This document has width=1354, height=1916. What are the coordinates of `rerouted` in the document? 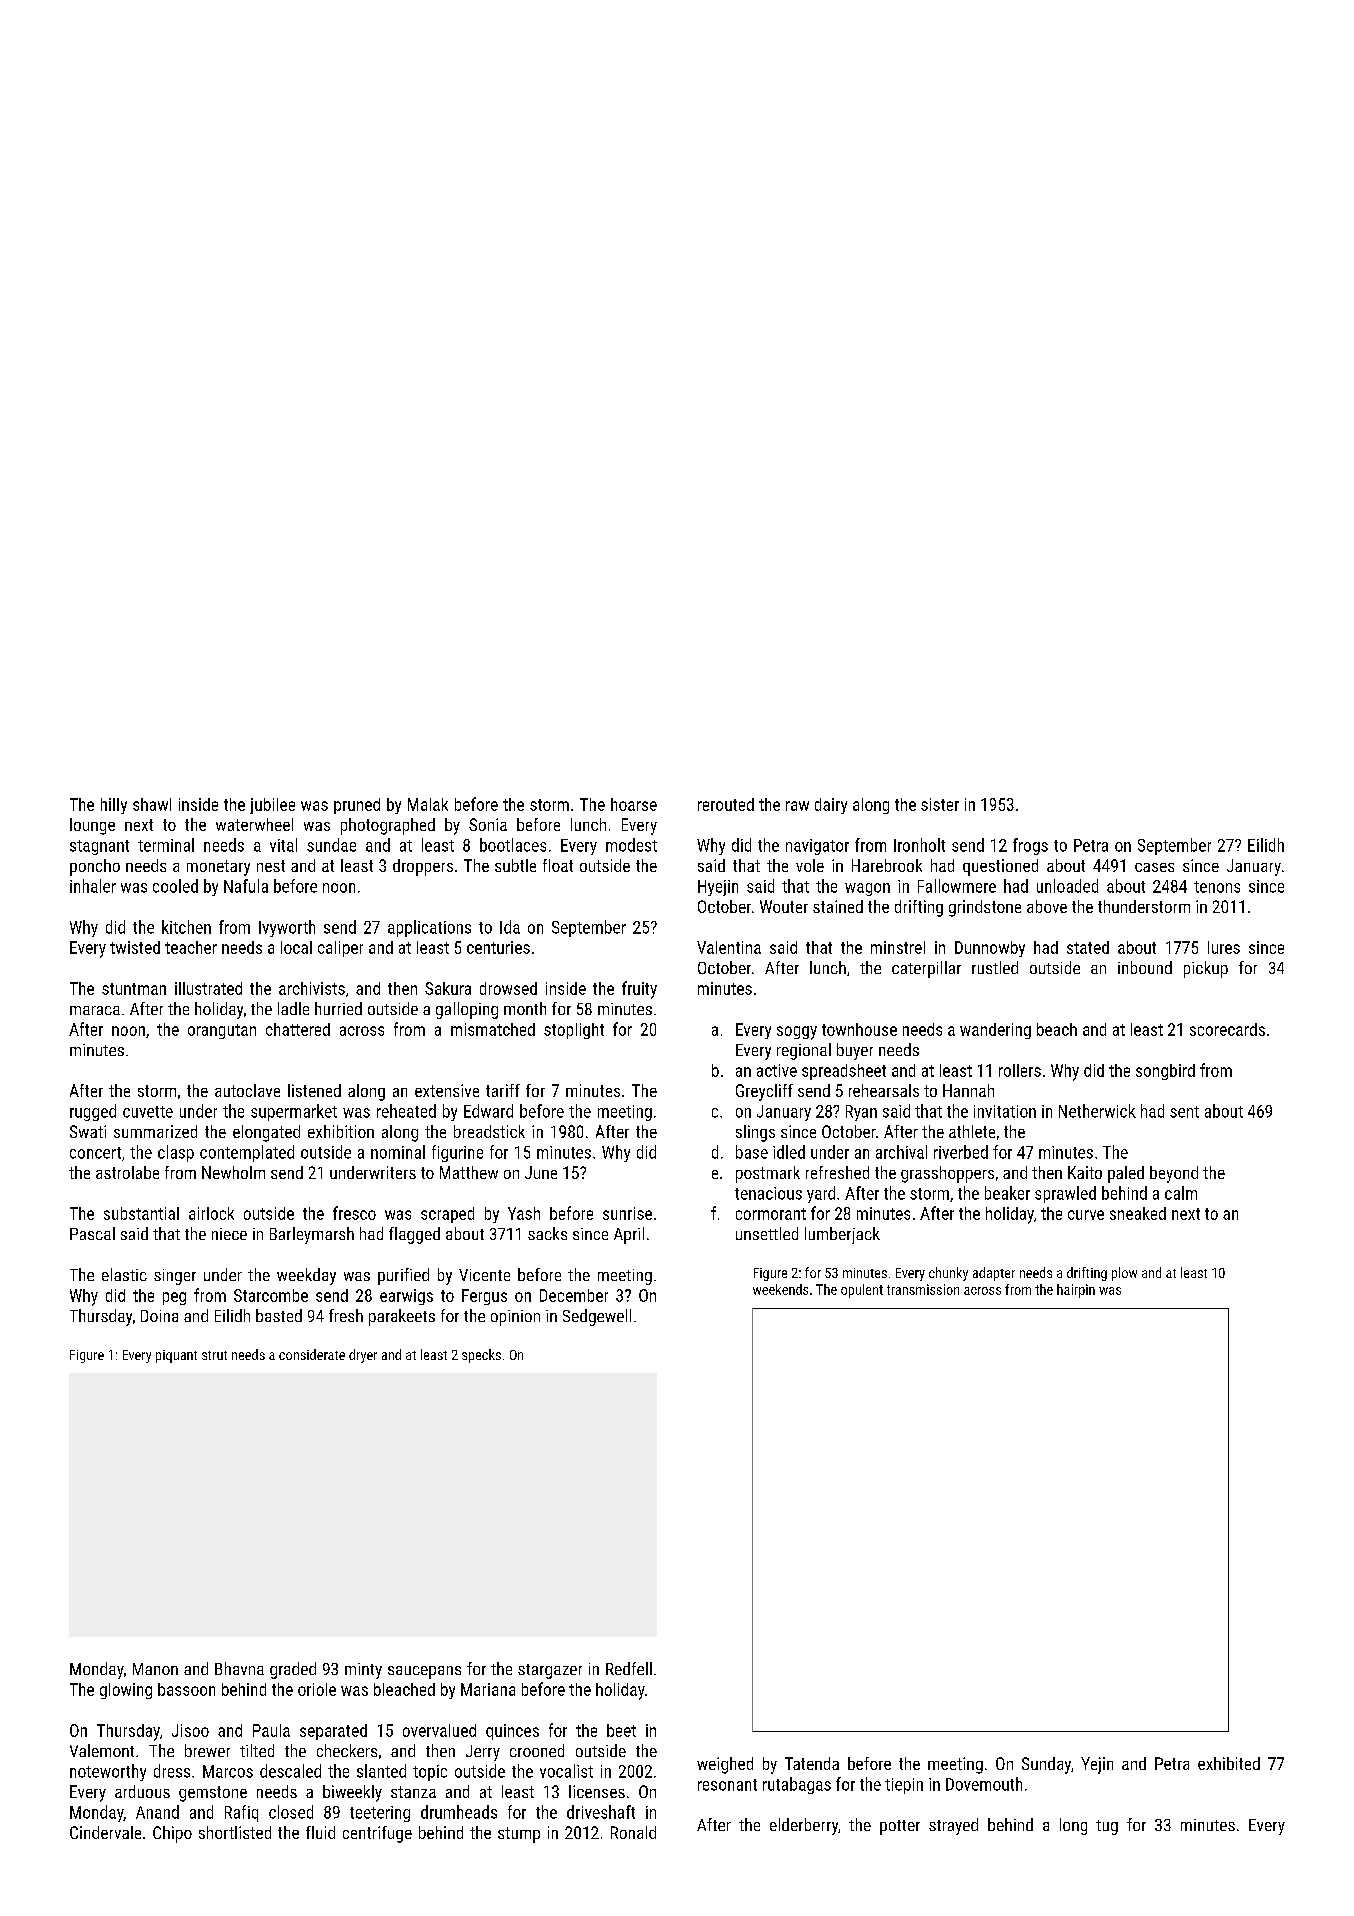 It's located at (726, 804).
